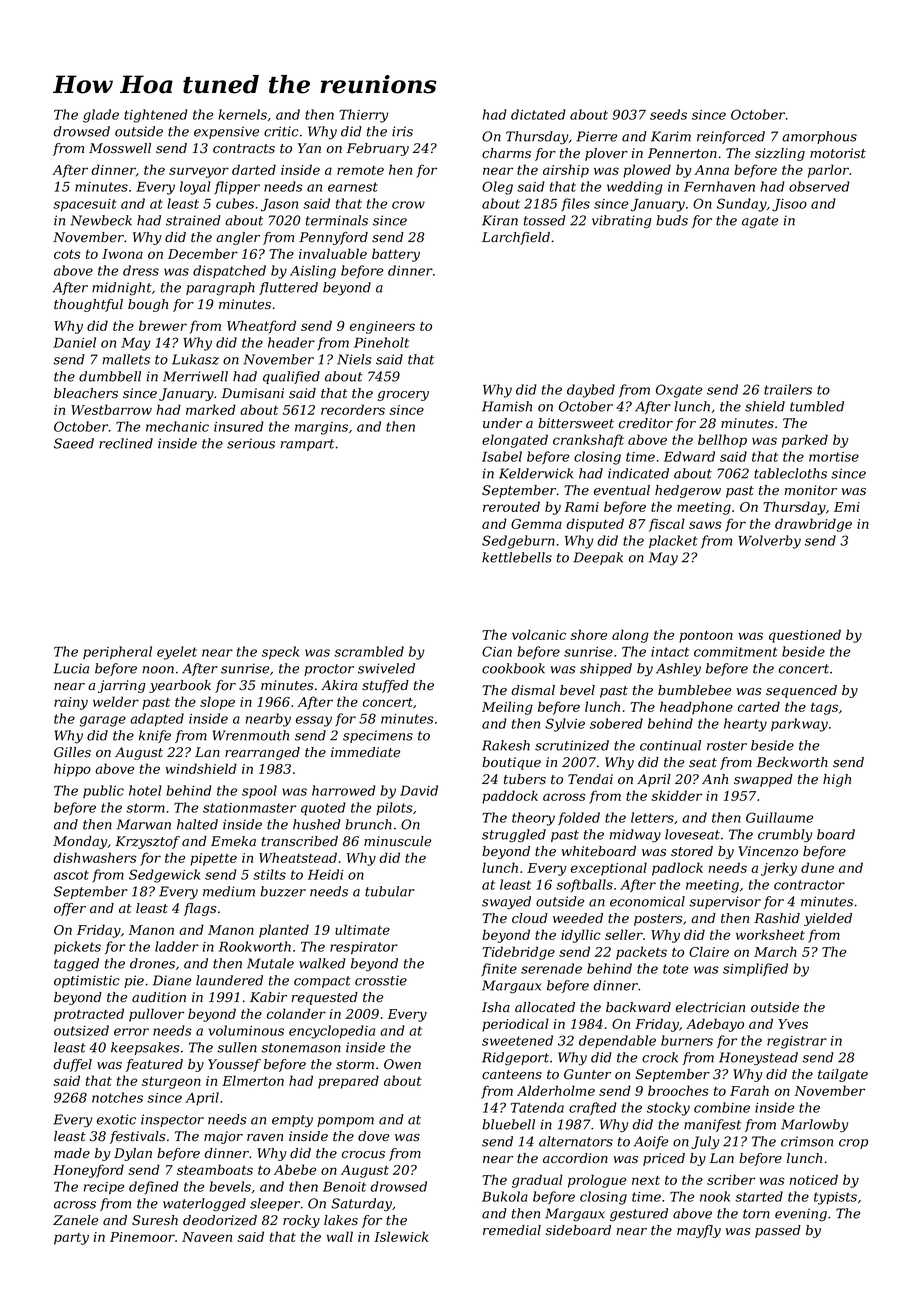 This screenshot has height=1308, width=924. I want to click on tubular, so click(390, 891).
